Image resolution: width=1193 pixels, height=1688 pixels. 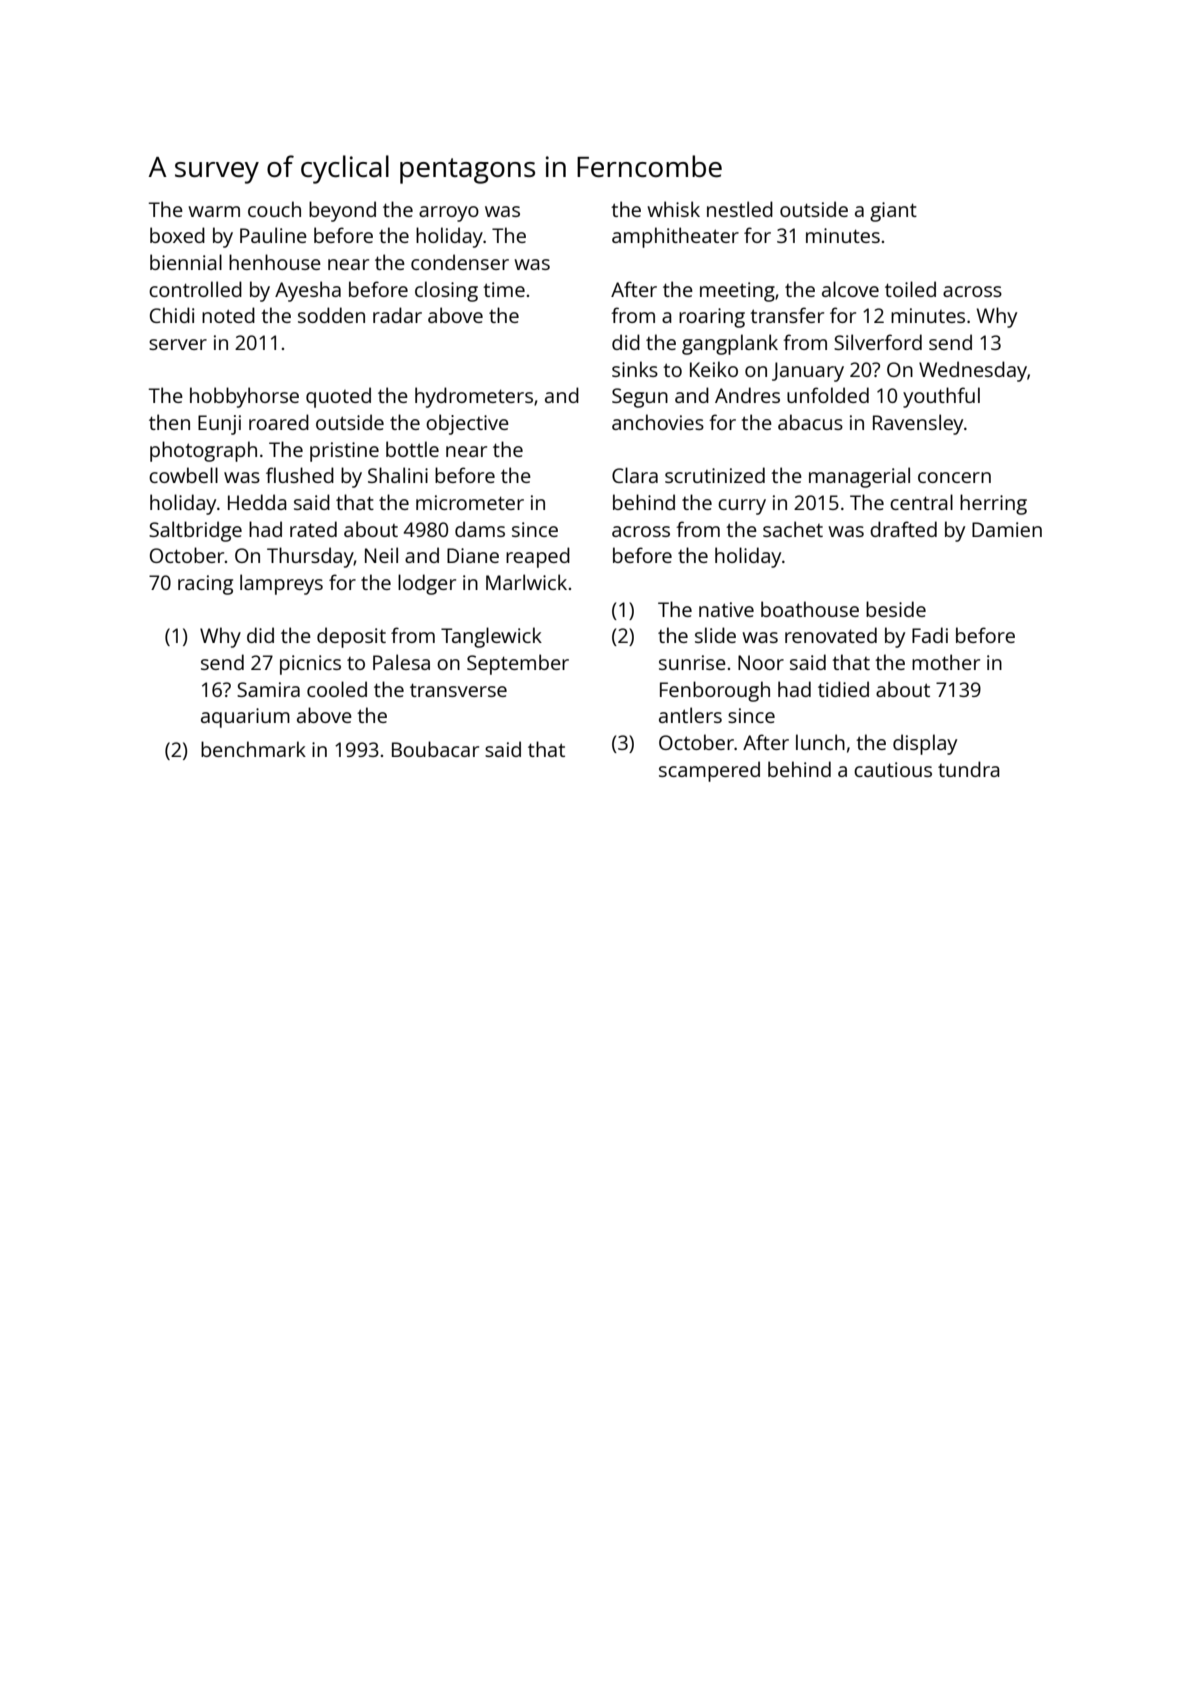 I want to click on racing, so click(x=205, y=585).
